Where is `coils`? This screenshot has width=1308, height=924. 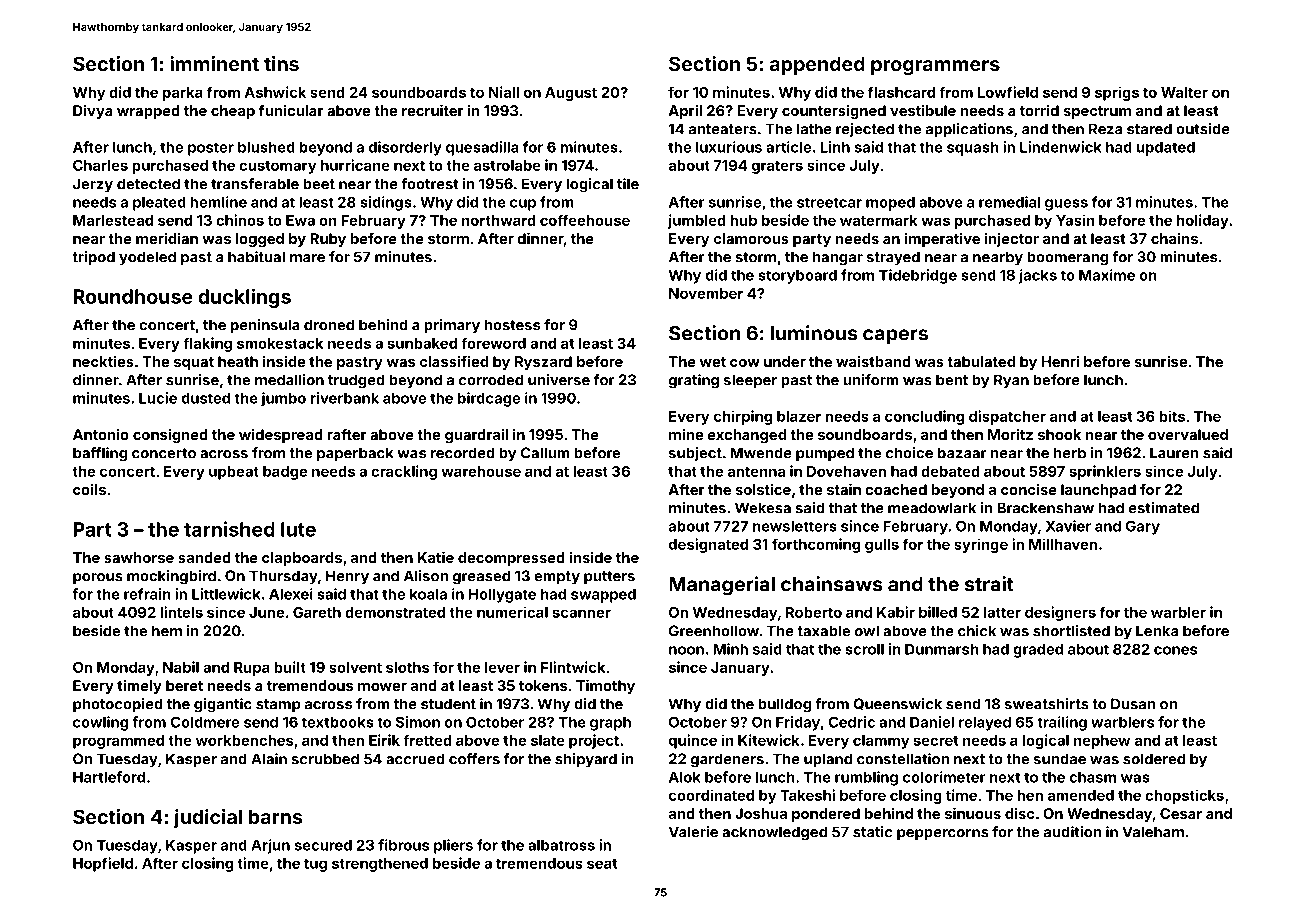 coils is located at coordinates (89, 489).
